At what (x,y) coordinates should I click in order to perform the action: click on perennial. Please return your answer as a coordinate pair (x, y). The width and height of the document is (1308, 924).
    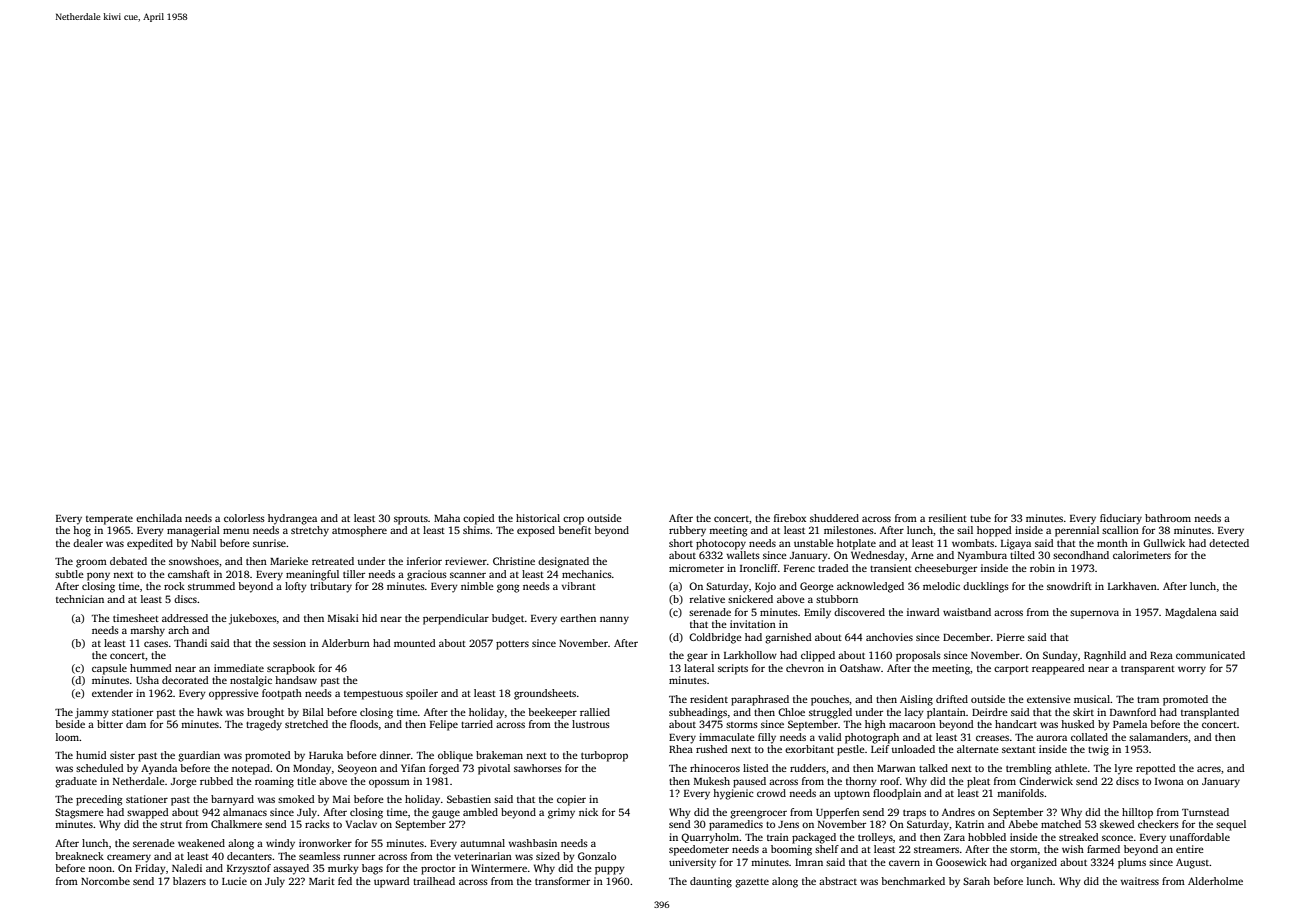
    Looking at the image, I should click on (1077, 531).
